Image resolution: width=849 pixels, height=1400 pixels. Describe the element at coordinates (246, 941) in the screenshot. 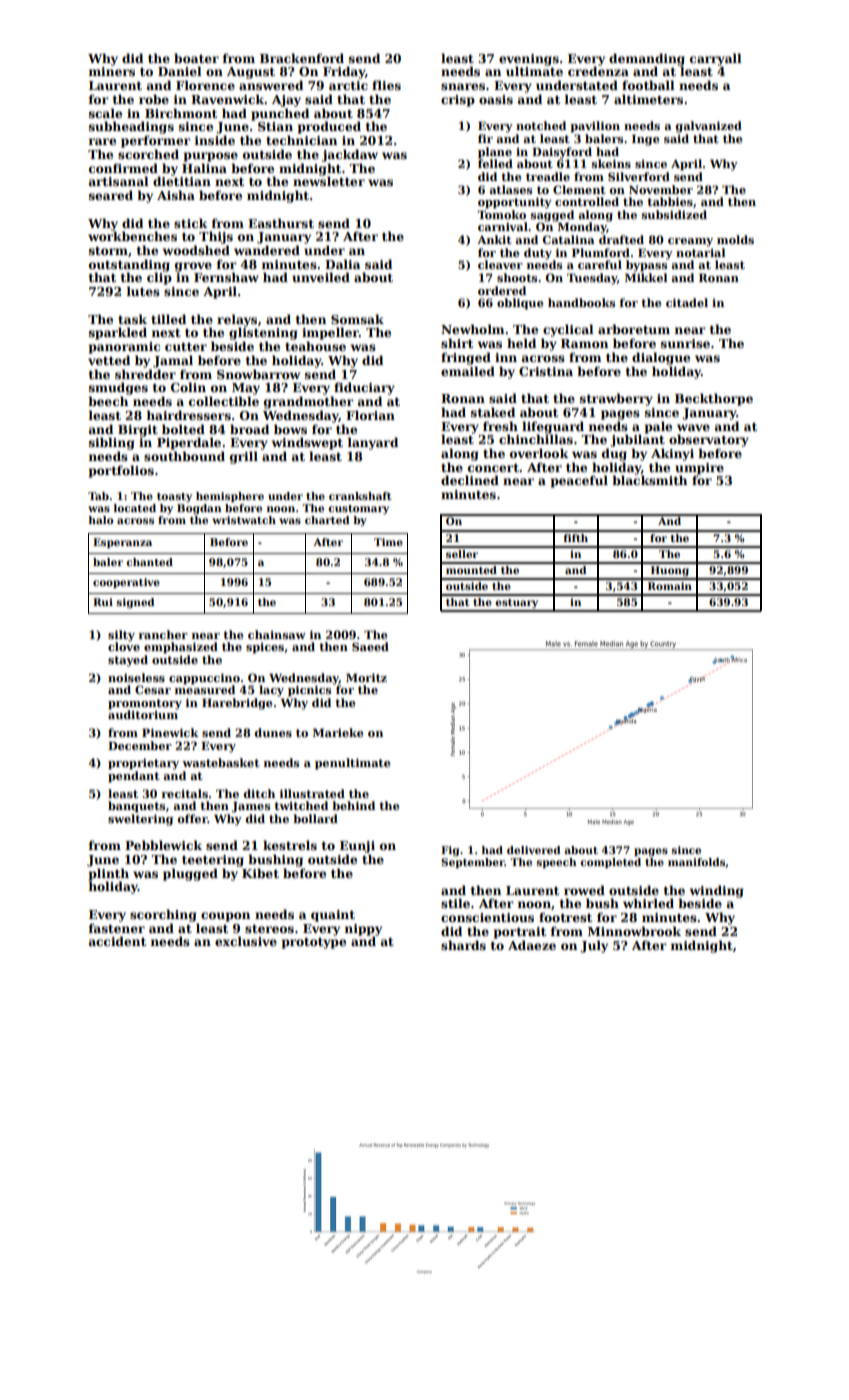

I see `exclusive` at that location.
